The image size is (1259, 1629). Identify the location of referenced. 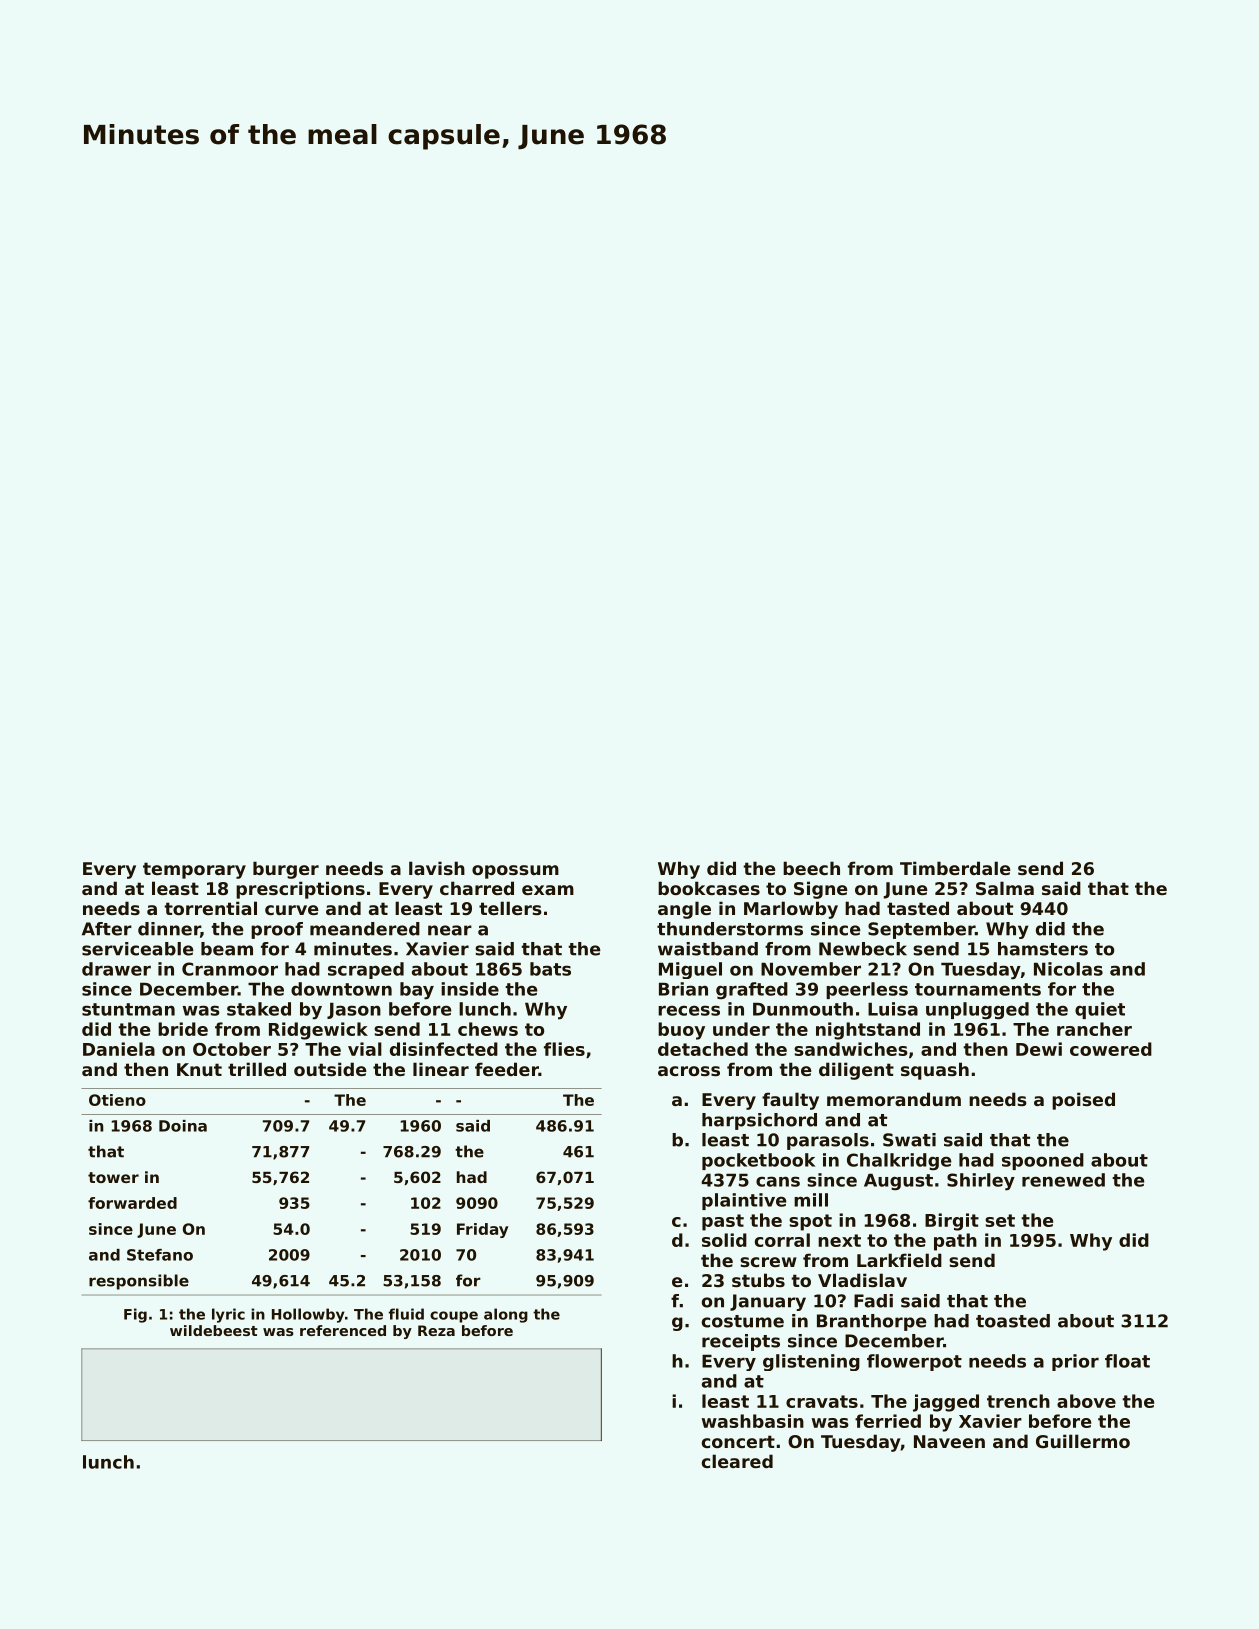
(343, 1330).
